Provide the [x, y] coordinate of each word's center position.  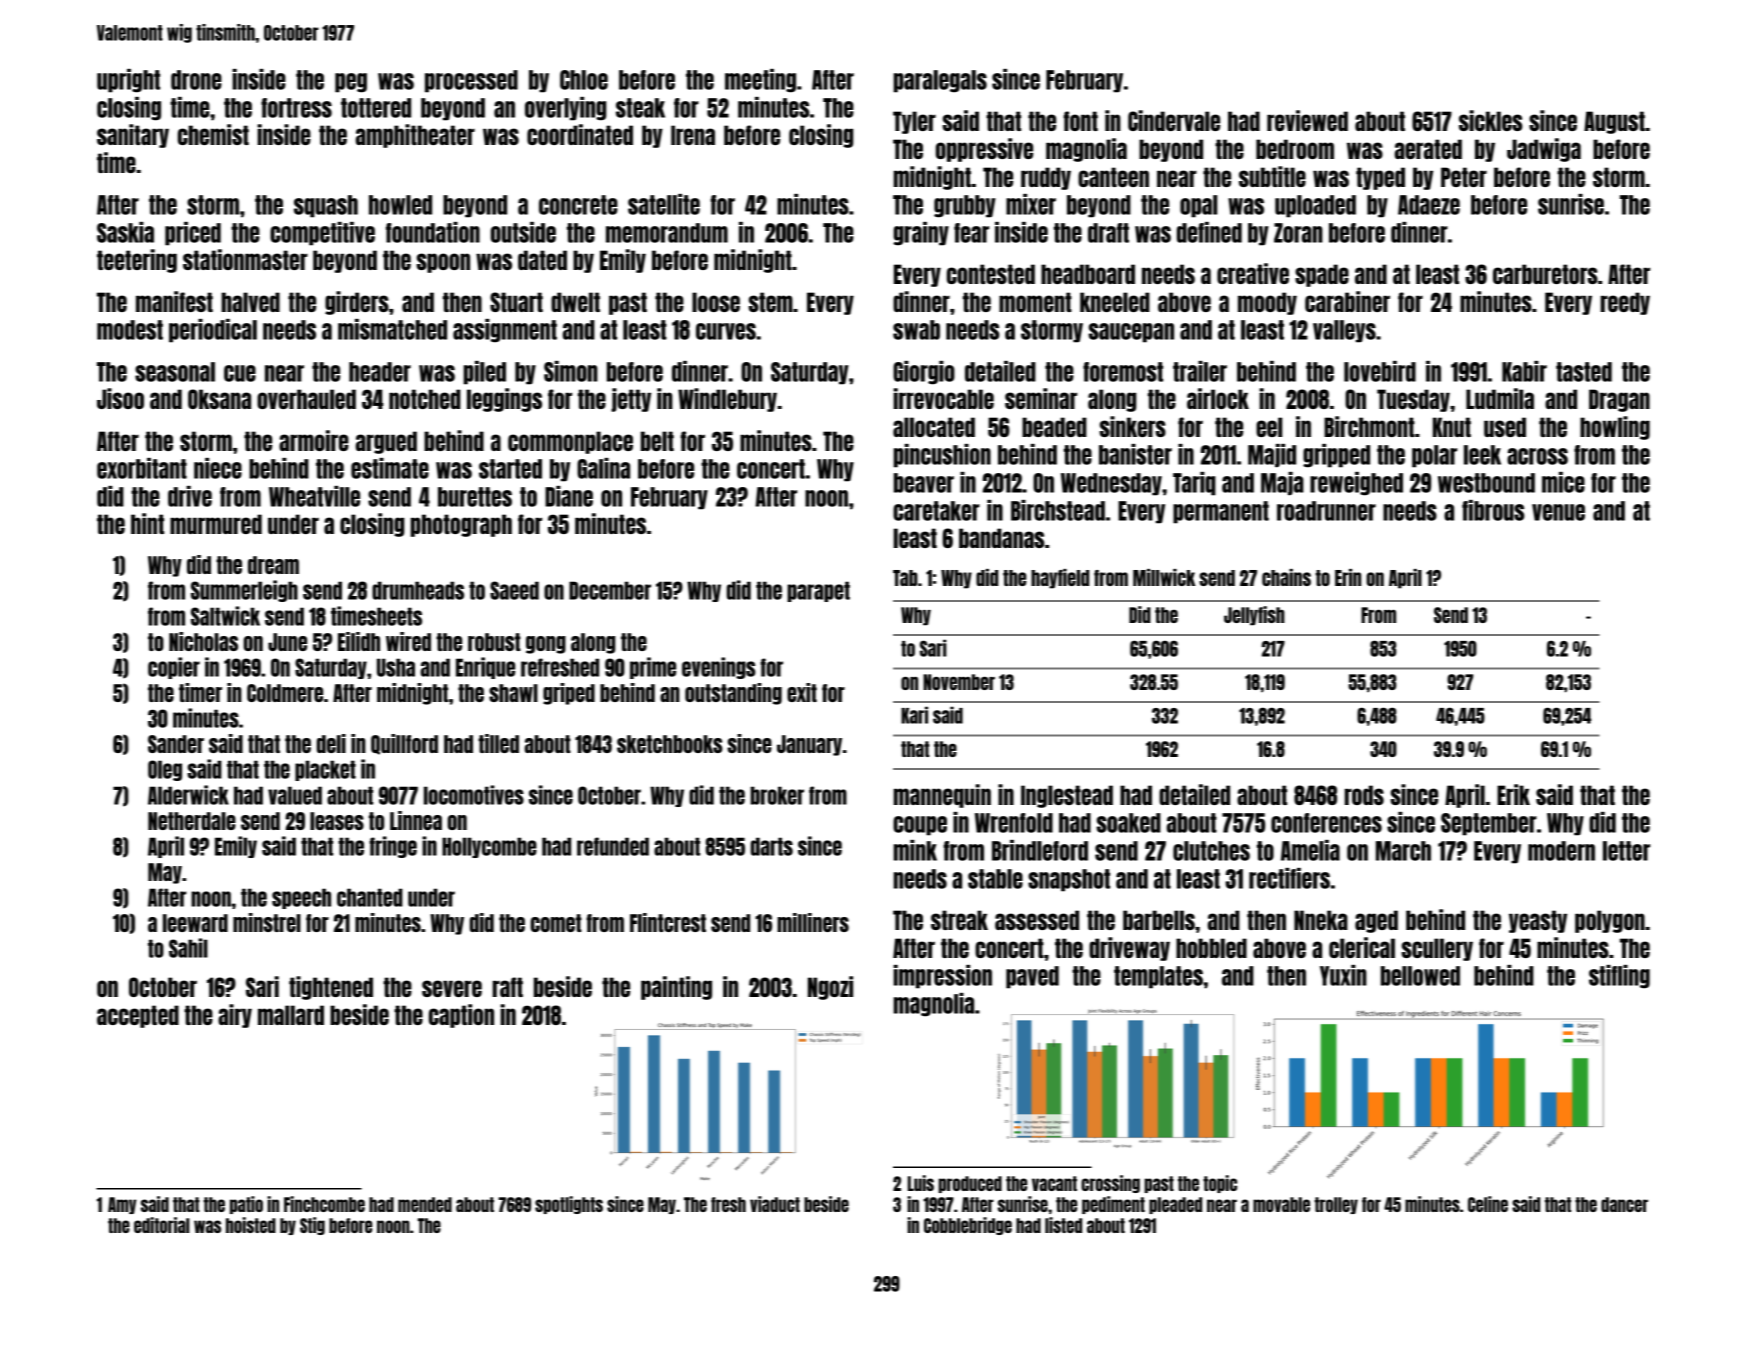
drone [196, 80]
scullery [1437, 949]
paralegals [940, 81]
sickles [1490, 120]
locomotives [474, 795]
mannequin [942, 796]
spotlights [569, 1205]
